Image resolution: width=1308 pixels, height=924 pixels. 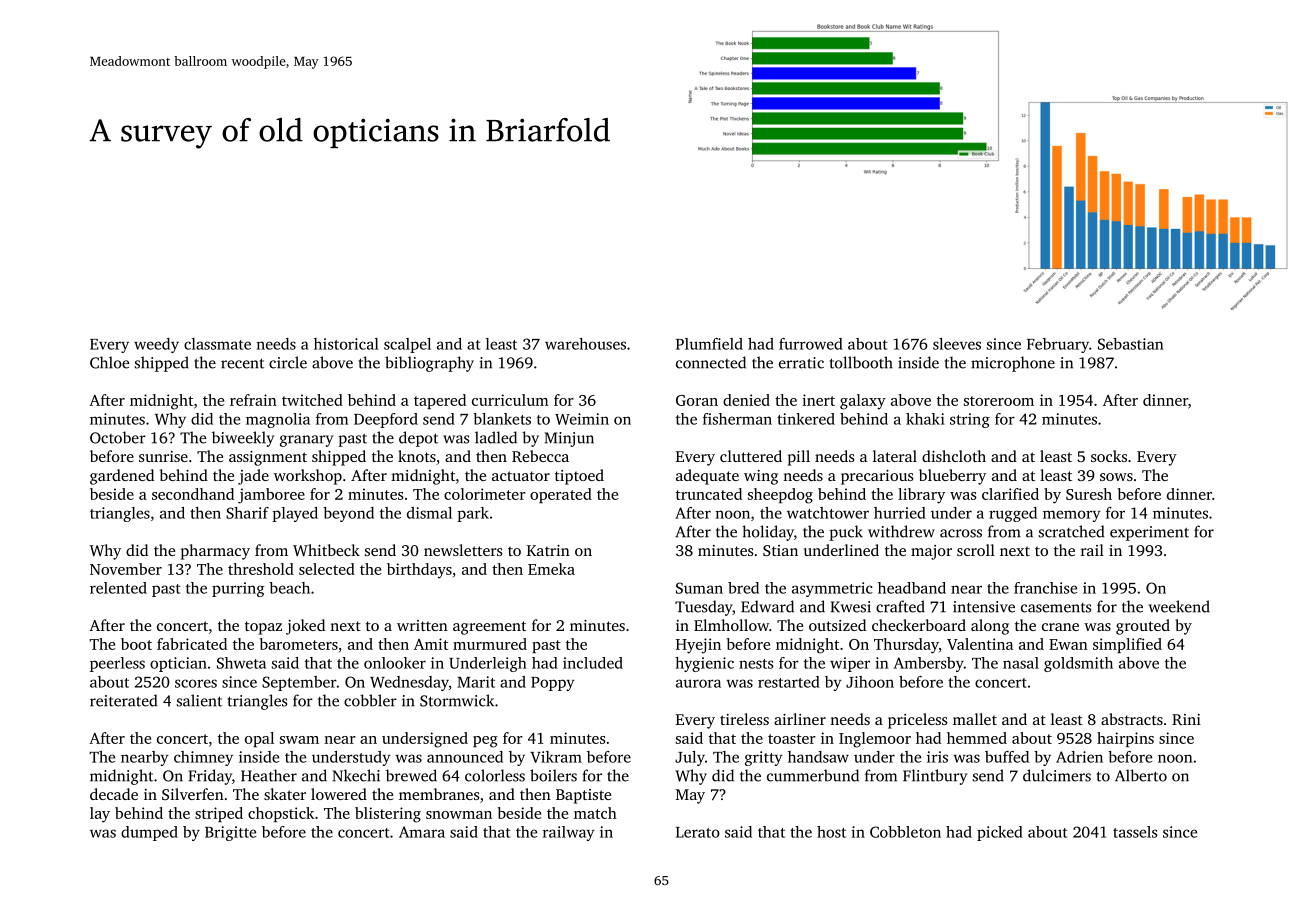 What do you see at coordinates (149, 833) in the page?
I see `dumped` at bounding box center [149, 833].
